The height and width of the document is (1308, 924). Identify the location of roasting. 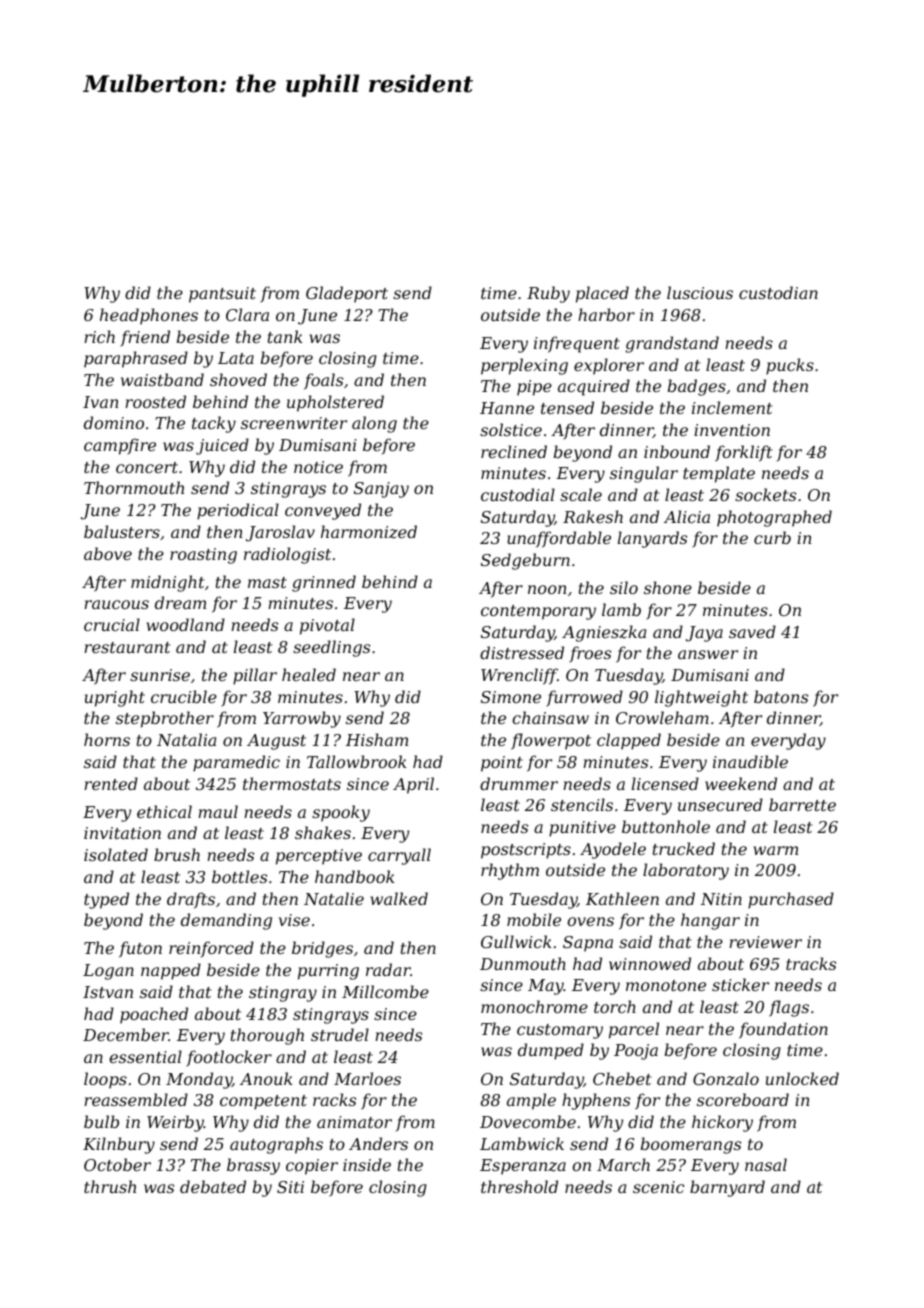
(203, 556).
